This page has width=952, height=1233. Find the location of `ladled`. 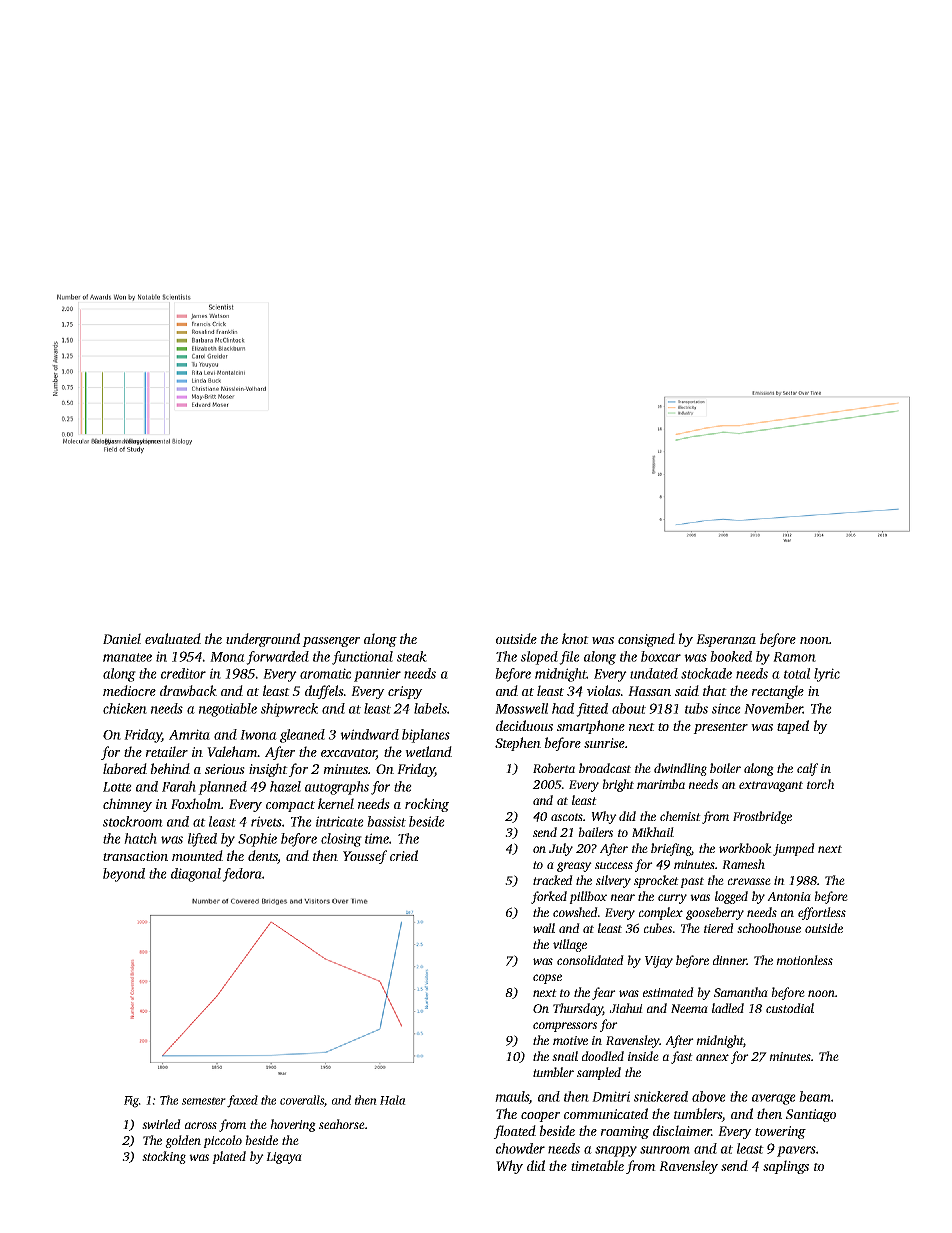

ladled is located at coordinates (728, 1008).
